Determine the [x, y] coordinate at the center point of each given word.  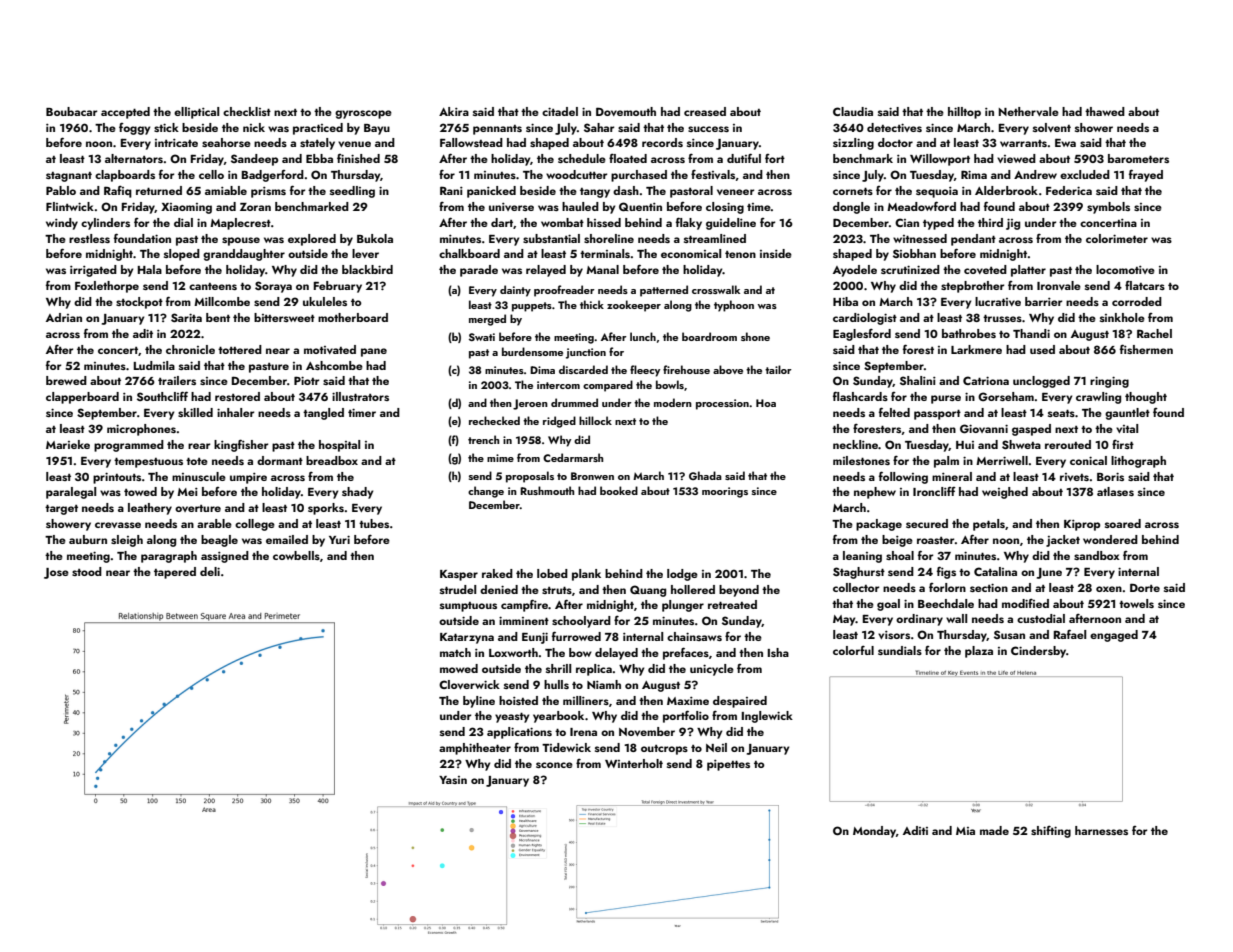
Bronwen [592, 476]
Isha [778, 652]
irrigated [93, 271]
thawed [1105, 111]
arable [214, 523]
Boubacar [71, 111]
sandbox [1097, 555]
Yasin [453, 780]
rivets [1074, 477]
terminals [605, 253]
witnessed [920, 238]
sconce [554, 765]
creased [705, 111]
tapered [175, 573]
